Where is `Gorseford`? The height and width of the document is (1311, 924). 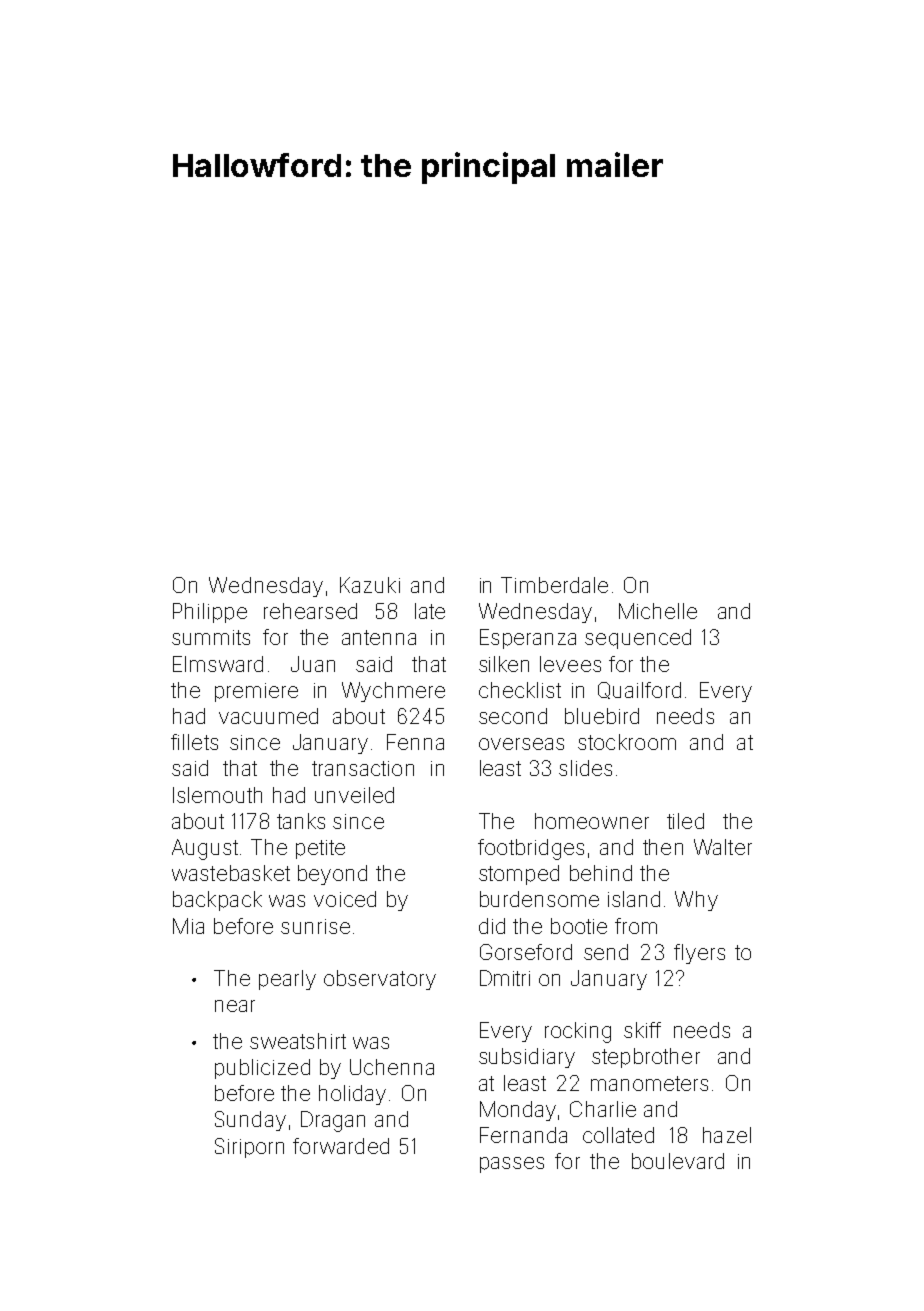
Gorseford is located at coordinates (526, 952).
